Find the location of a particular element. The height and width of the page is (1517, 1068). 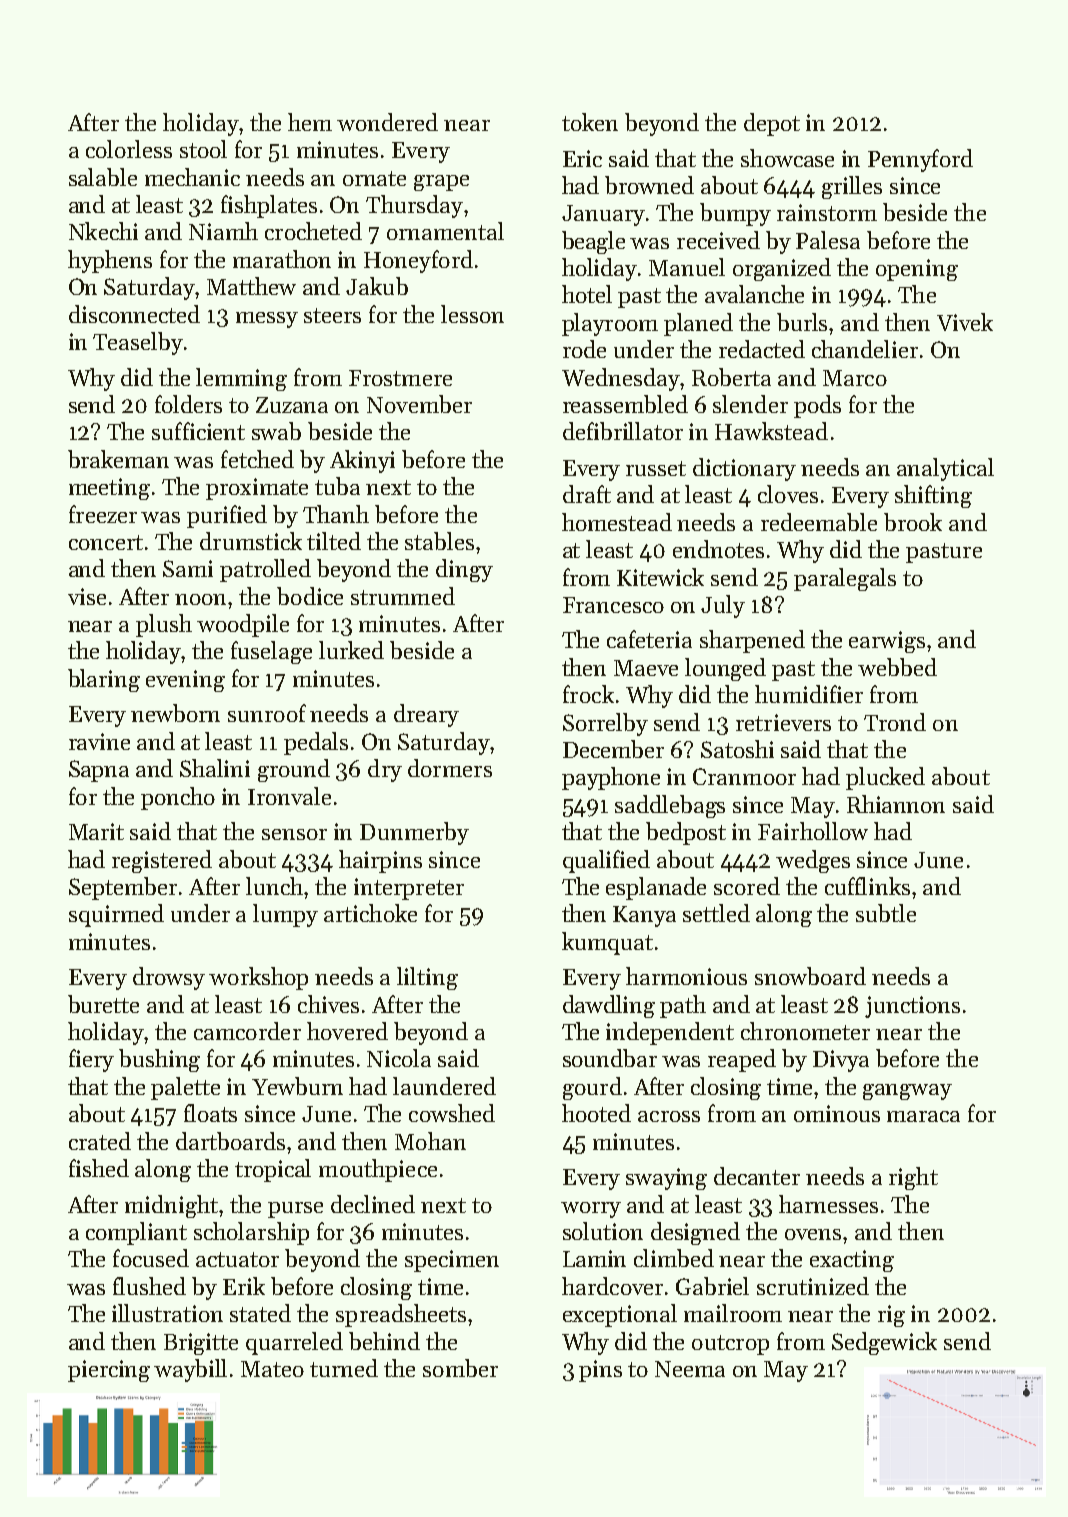

opening is located at coordinates (917, 270).
